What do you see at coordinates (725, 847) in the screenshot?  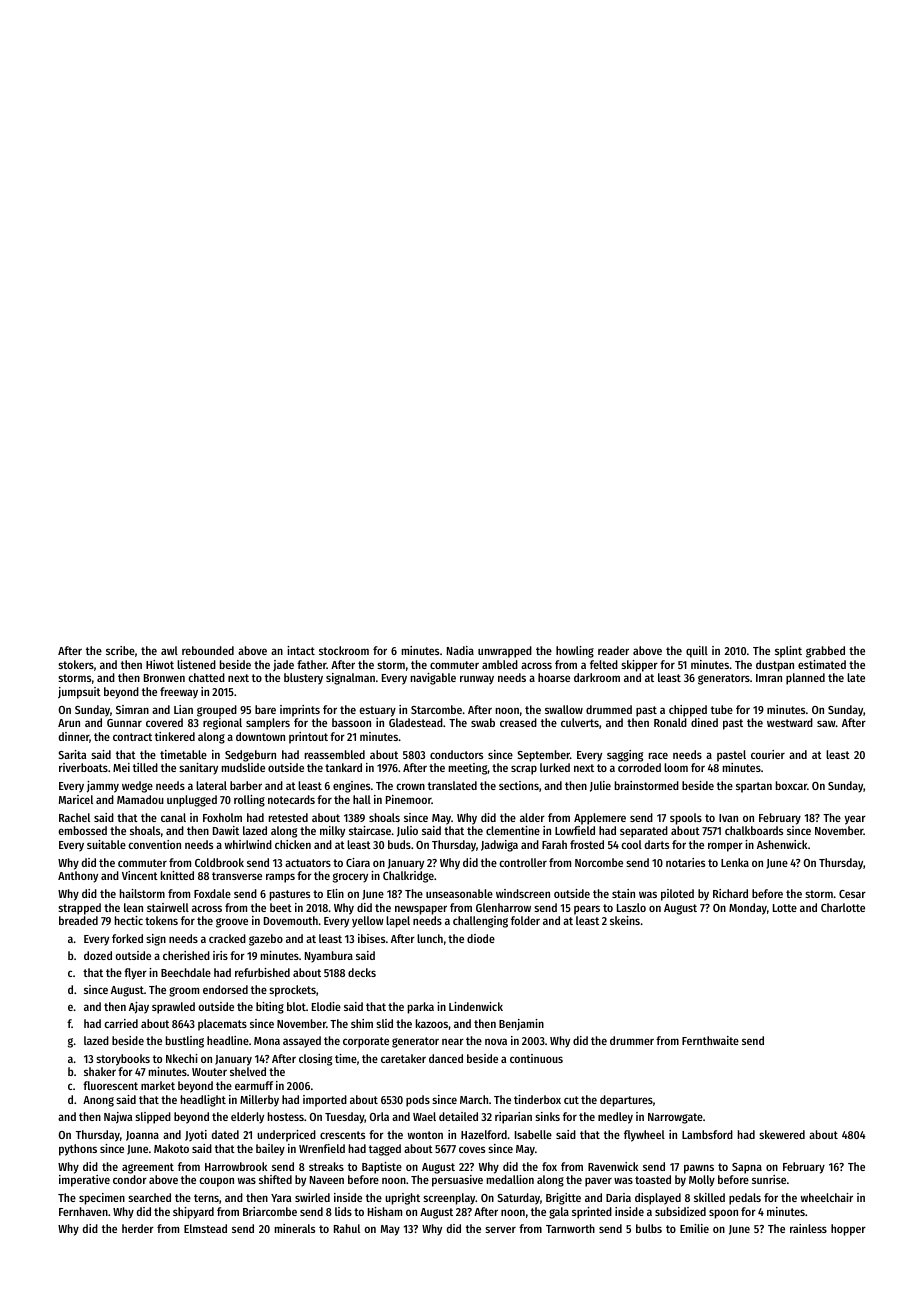 I see `romper` at bounding box center [725, 847].
